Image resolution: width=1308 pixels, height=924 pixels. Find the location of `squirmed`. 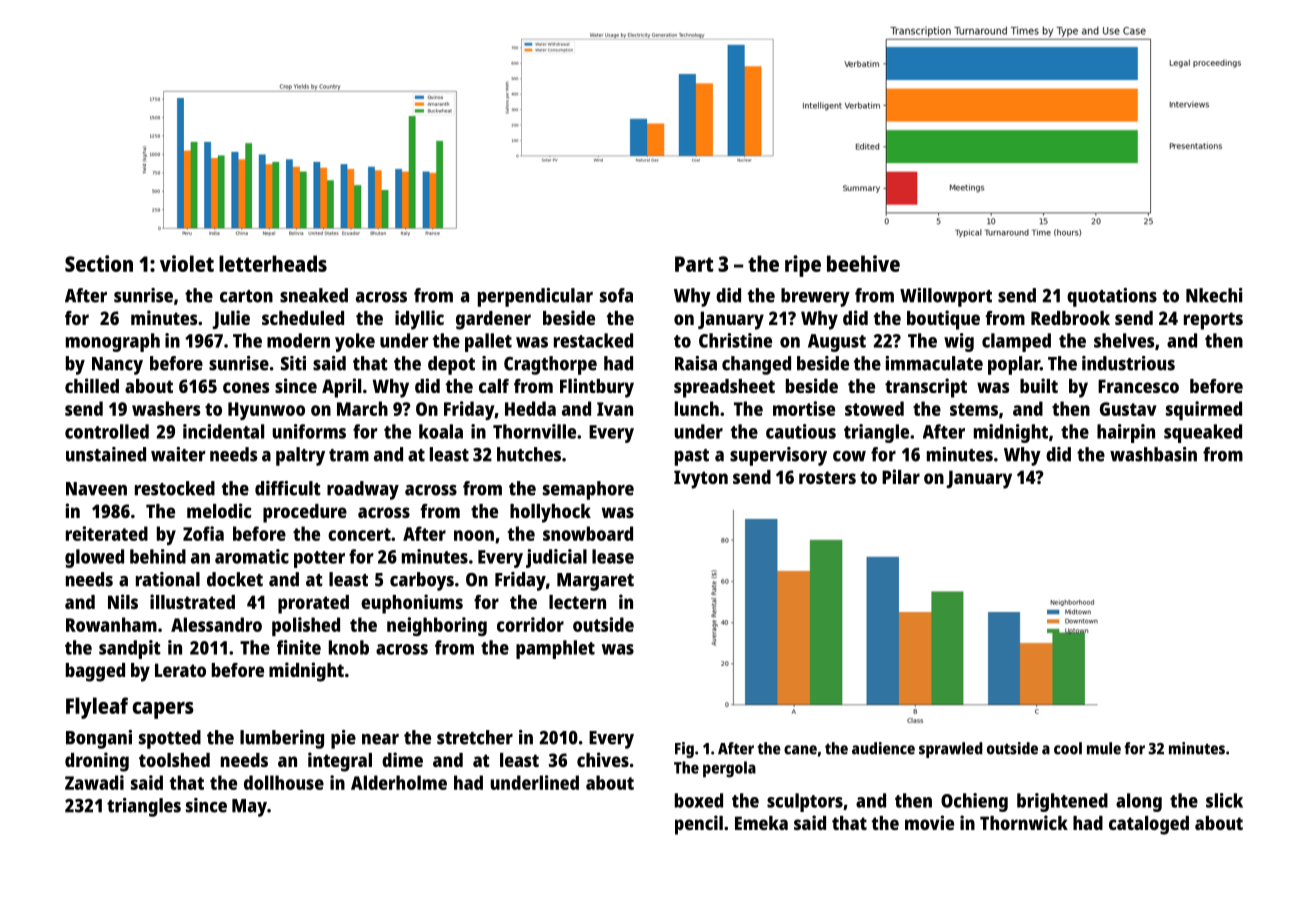

squirmed is located at coordinates (1204, 410).
